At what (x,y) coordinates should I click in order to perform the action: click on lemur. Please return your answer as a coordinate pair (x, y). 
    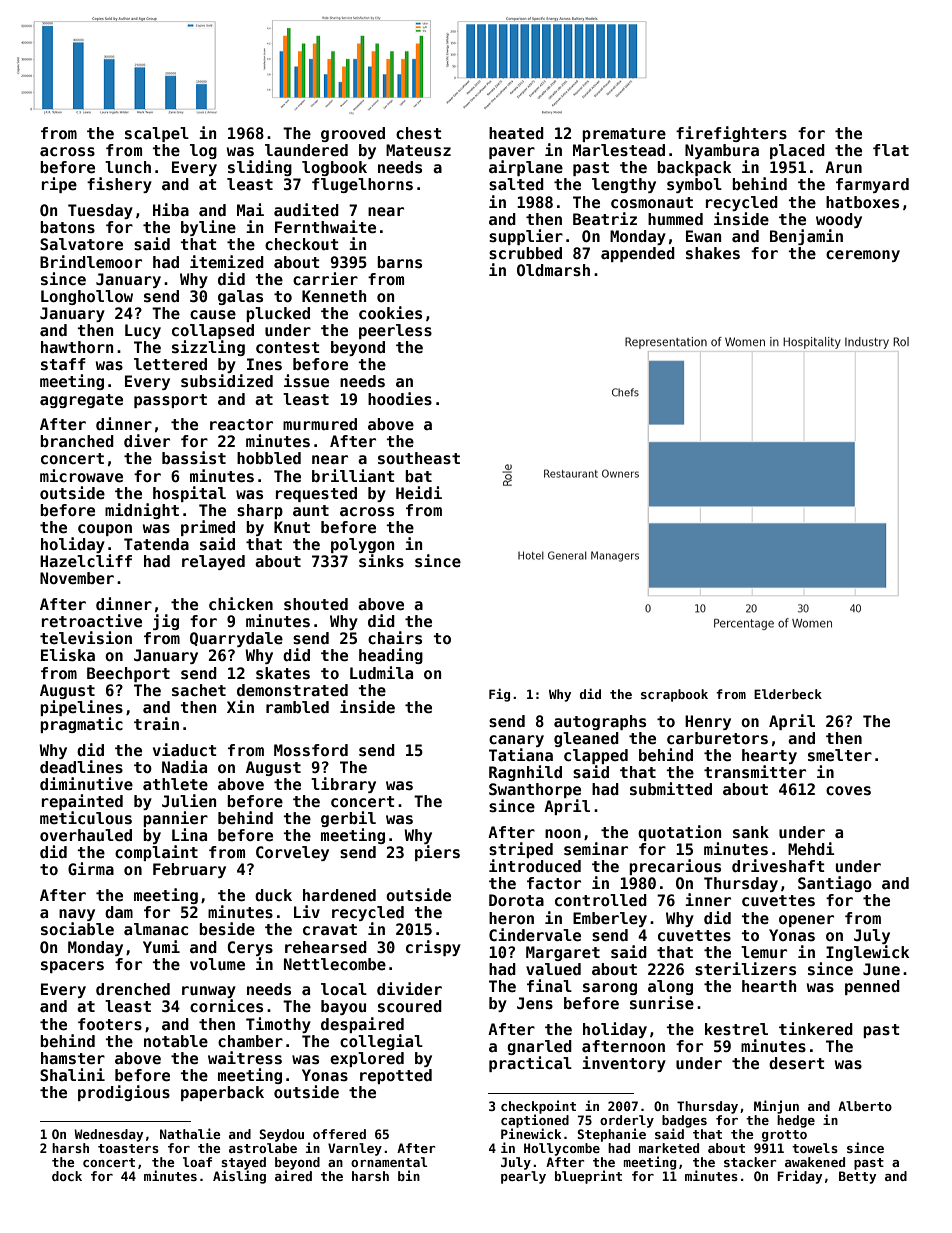
    Looking at the image, I should click on (764, 952).
